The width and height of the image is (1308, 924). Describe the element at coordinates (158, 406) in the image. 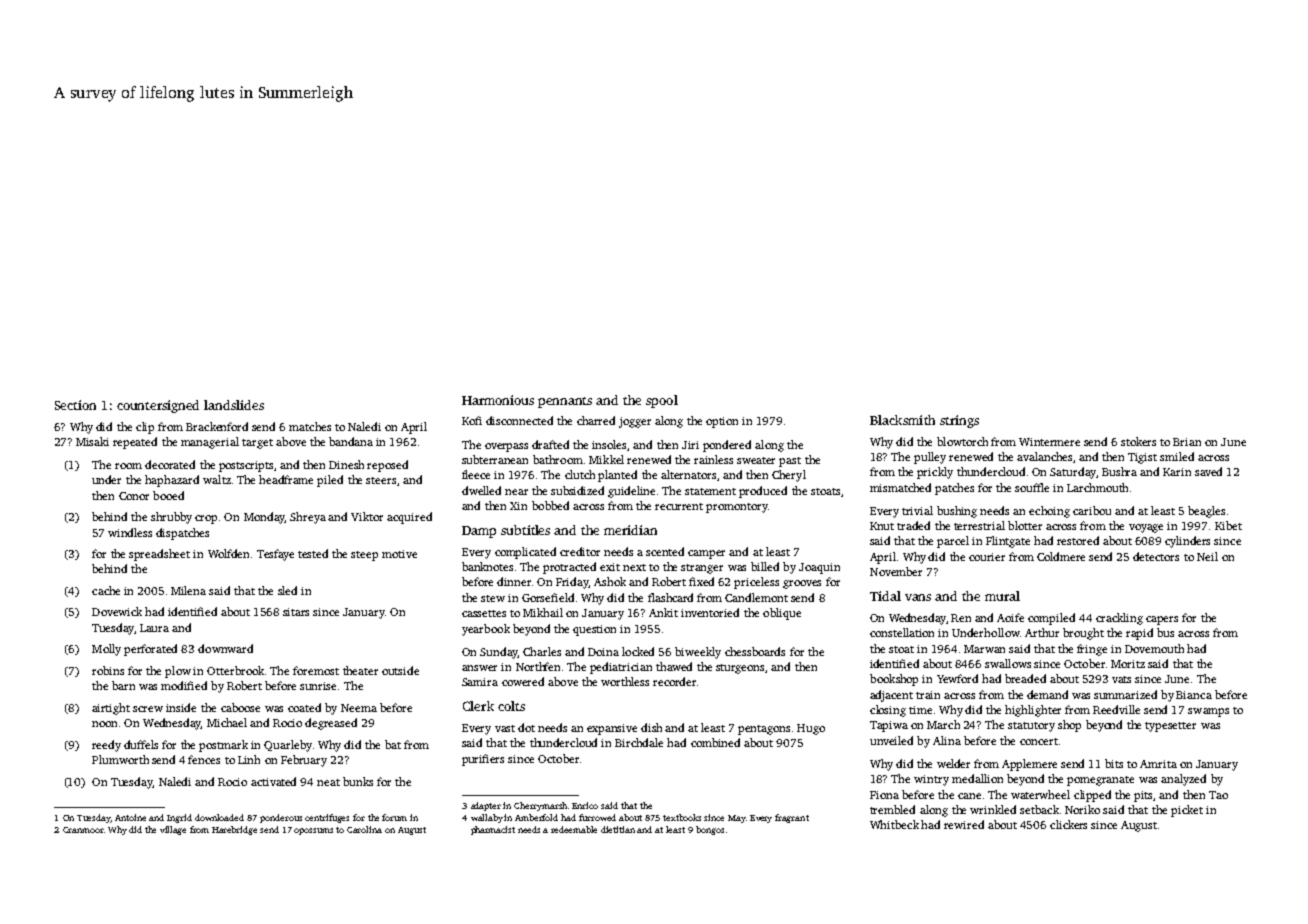

I see `countersigned` at that location.
